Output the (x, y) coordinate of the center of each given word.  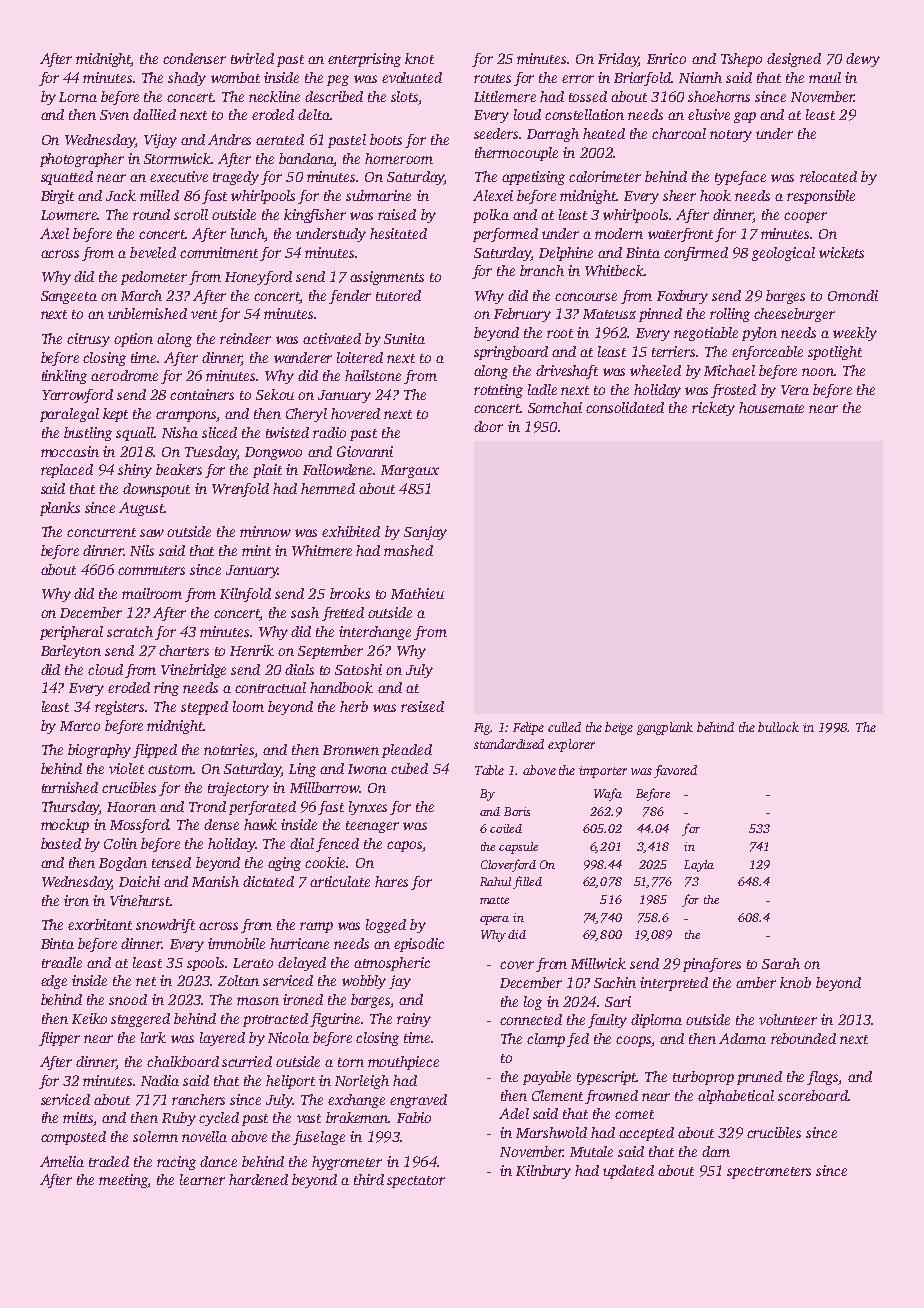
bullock (778, 727)
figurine (335, 1020)
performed (505, 235)
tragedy (236, 178)
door (488, 426)
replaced (67, 471)
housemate (771, 407)
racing (176, 1163)
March (141, 295)
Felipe (528, 728)
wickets (841, 252)
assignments (387, 278)
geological (783, 254)
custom (170, 769)
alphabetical (736, 1097)
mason (258, 1001)
